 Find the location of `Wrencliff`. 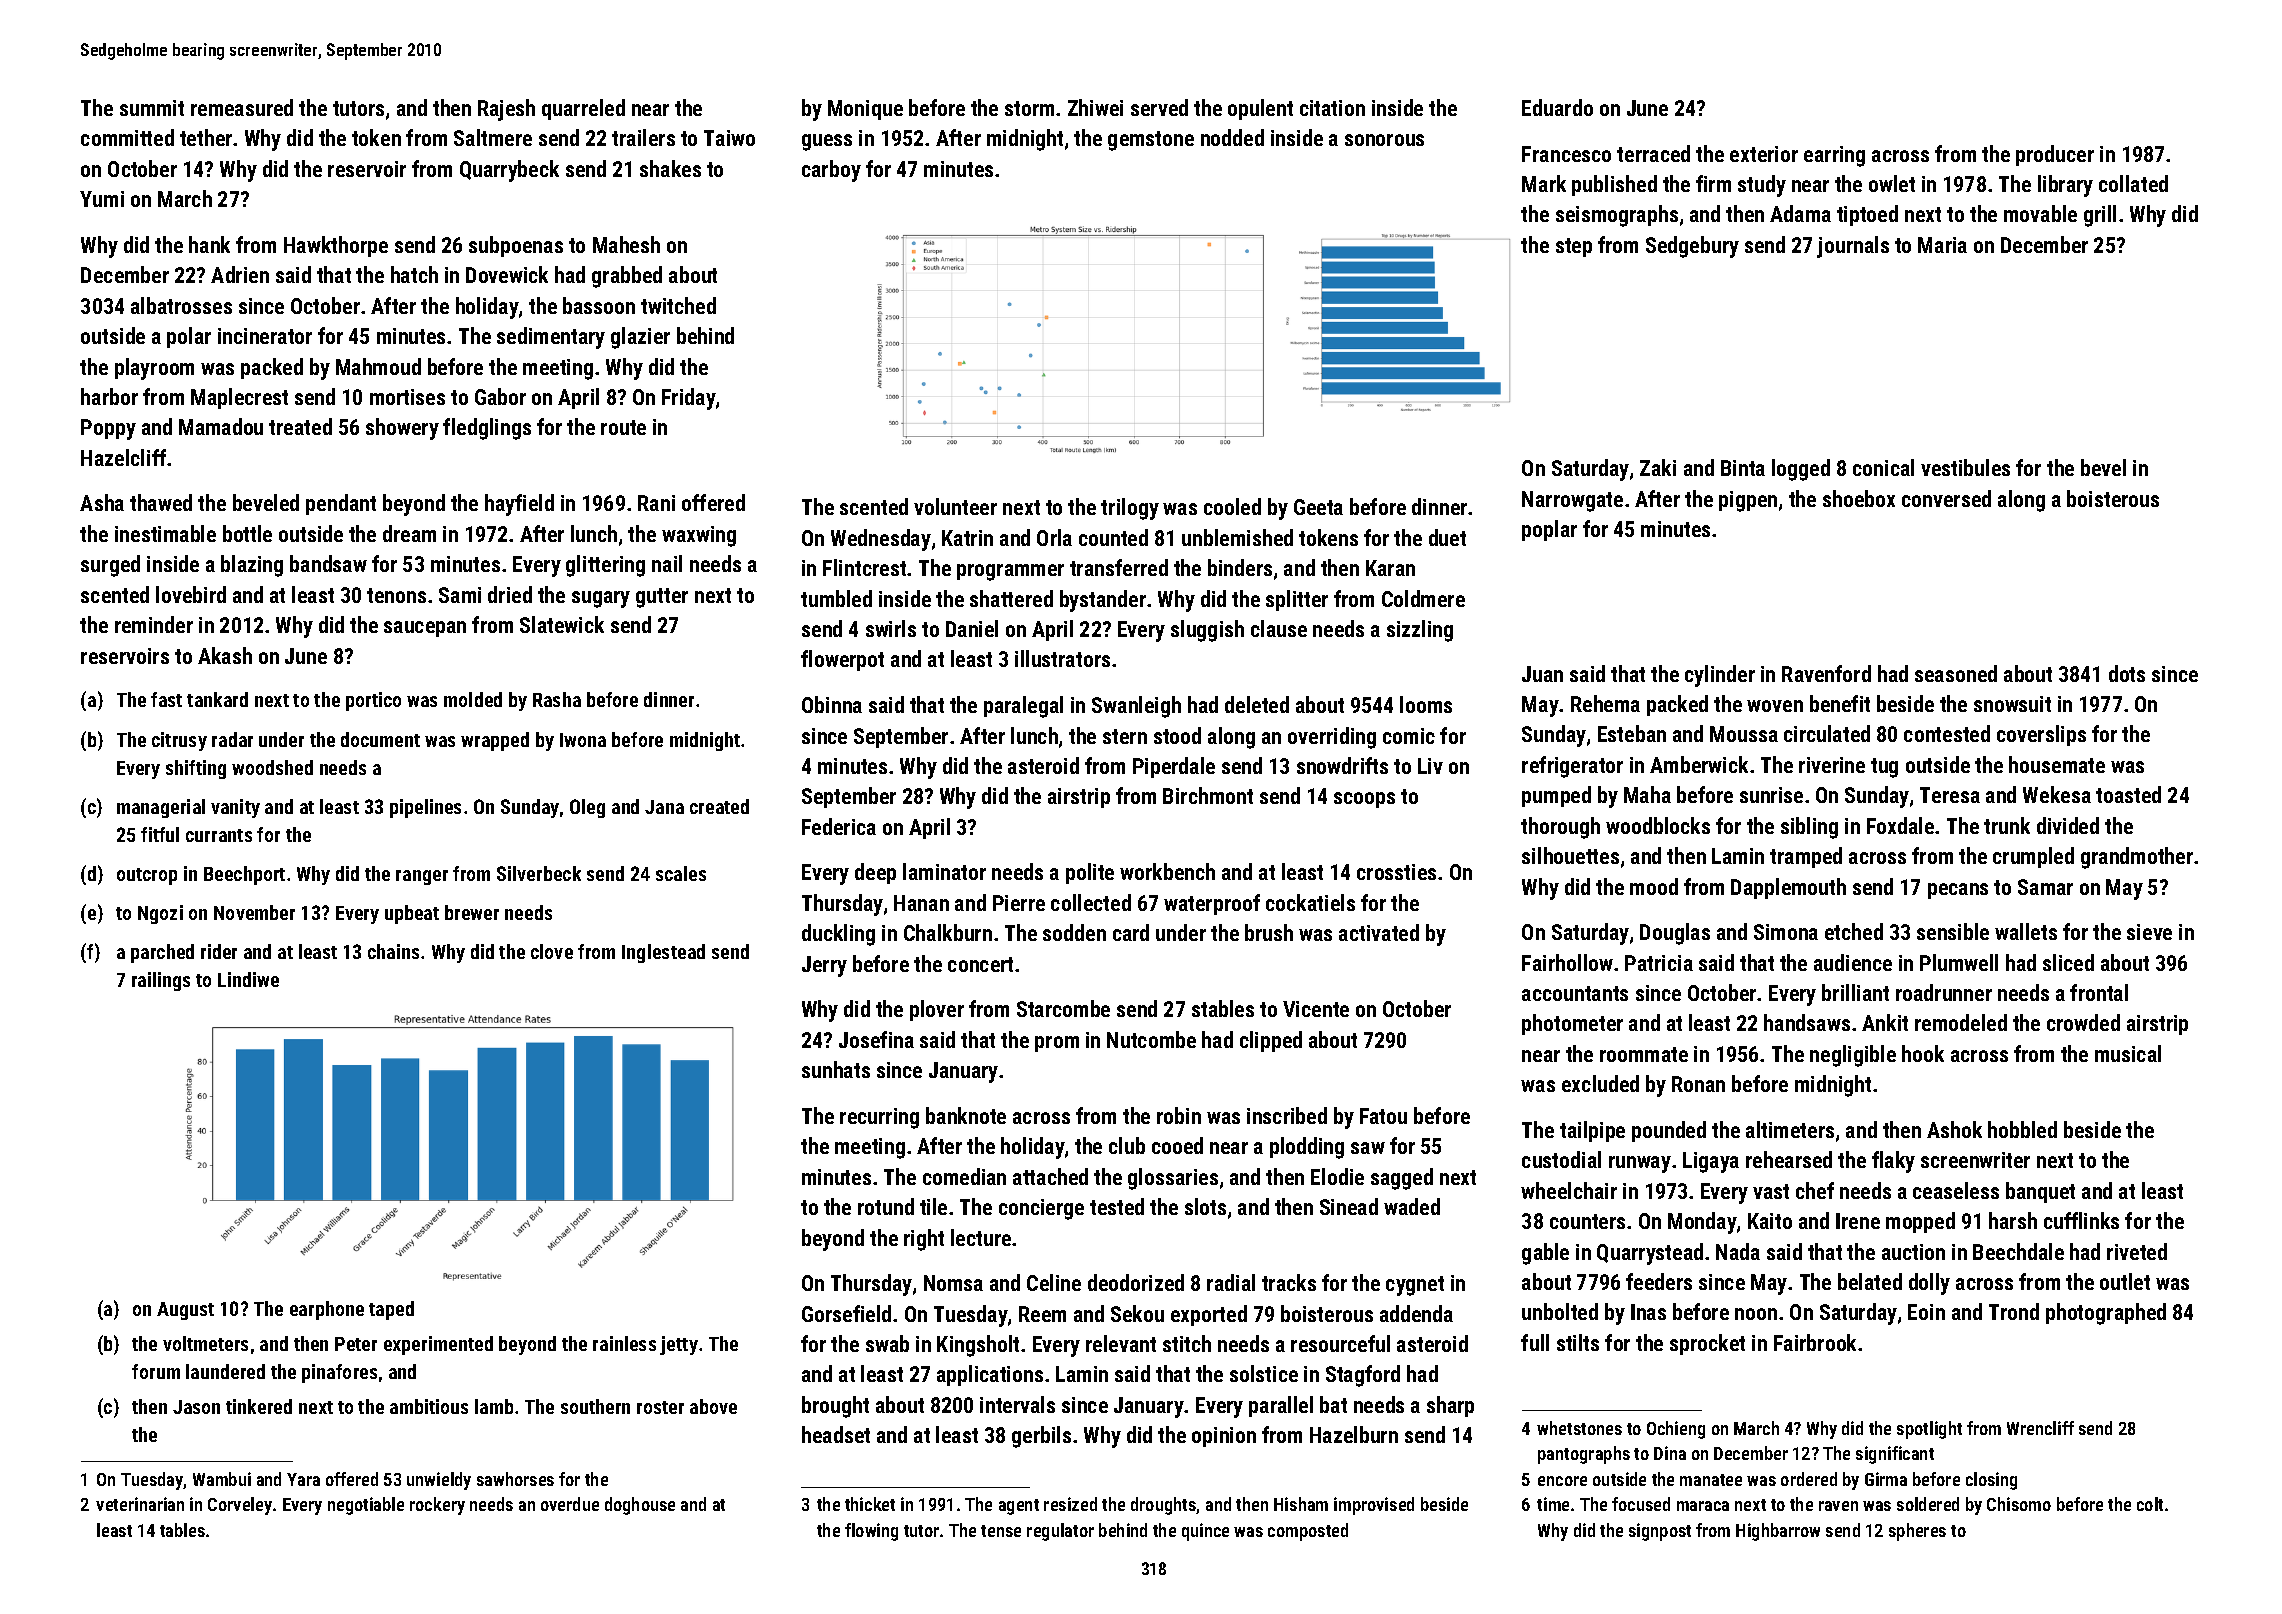

Wrencliff is located at coordinates (2040, 1428).
